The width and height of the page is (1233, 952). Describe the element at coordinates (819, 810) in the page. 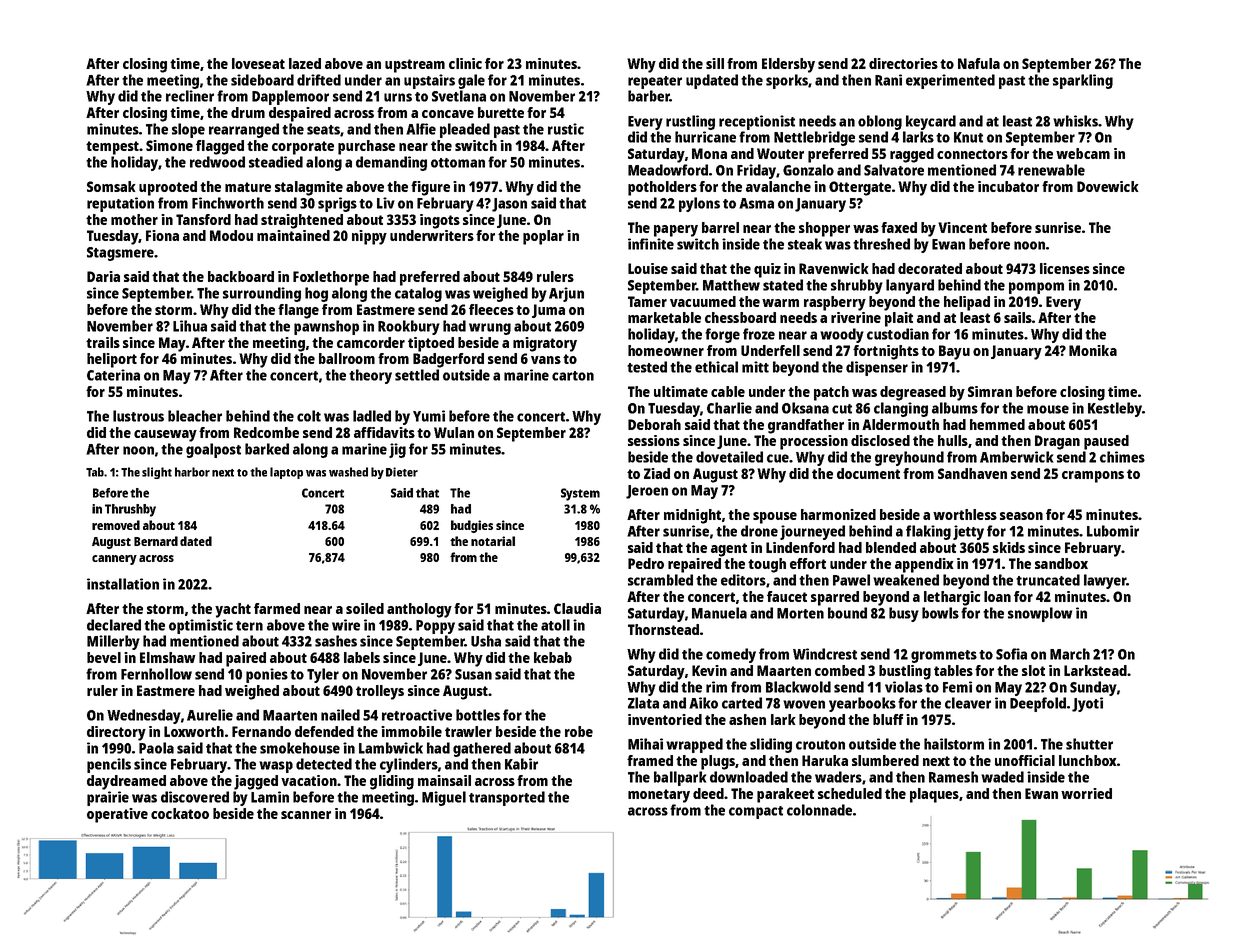

I see `colonnade` at that location.
